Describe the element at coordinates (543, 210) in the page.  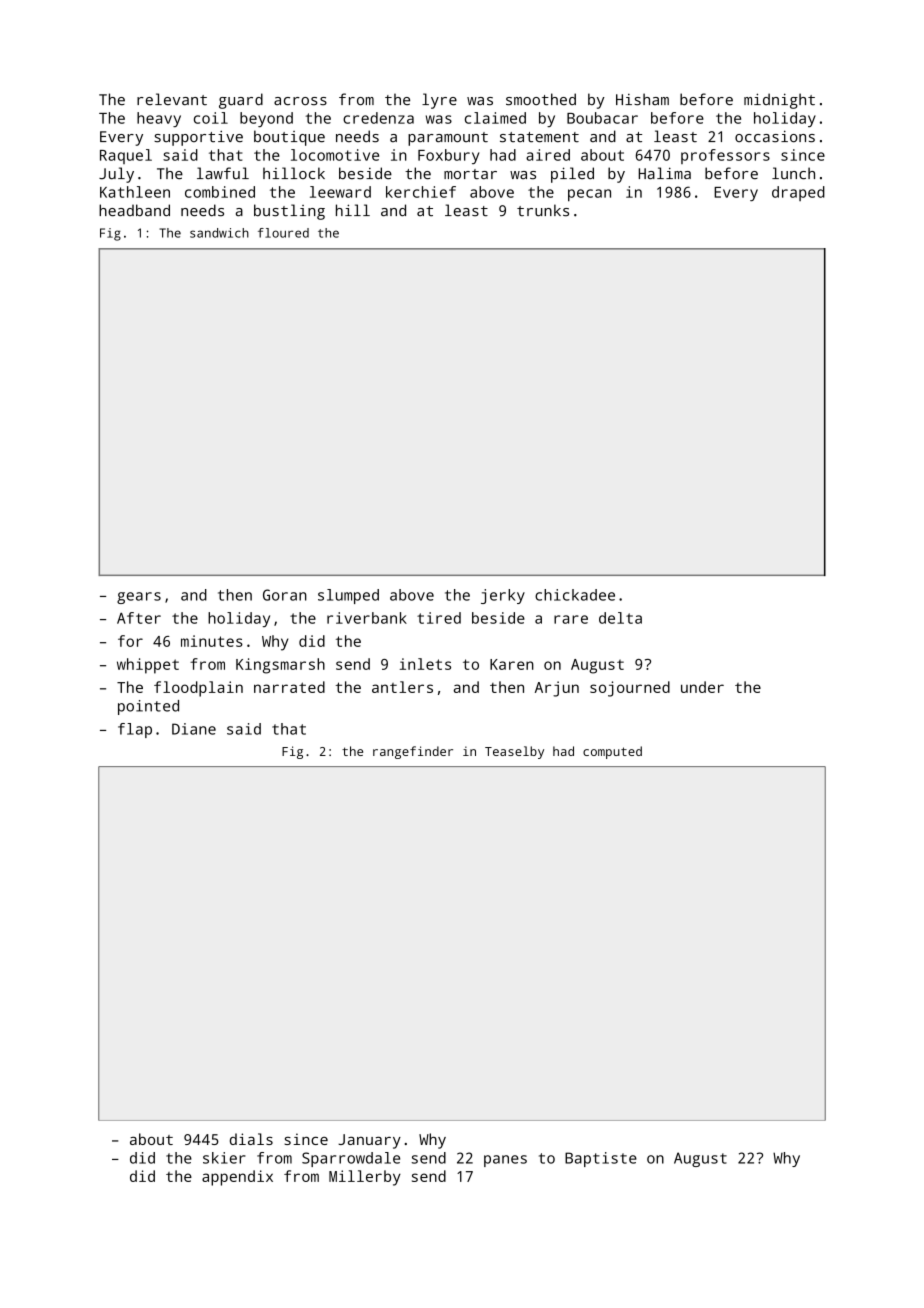
I see `trunks` at that location.
